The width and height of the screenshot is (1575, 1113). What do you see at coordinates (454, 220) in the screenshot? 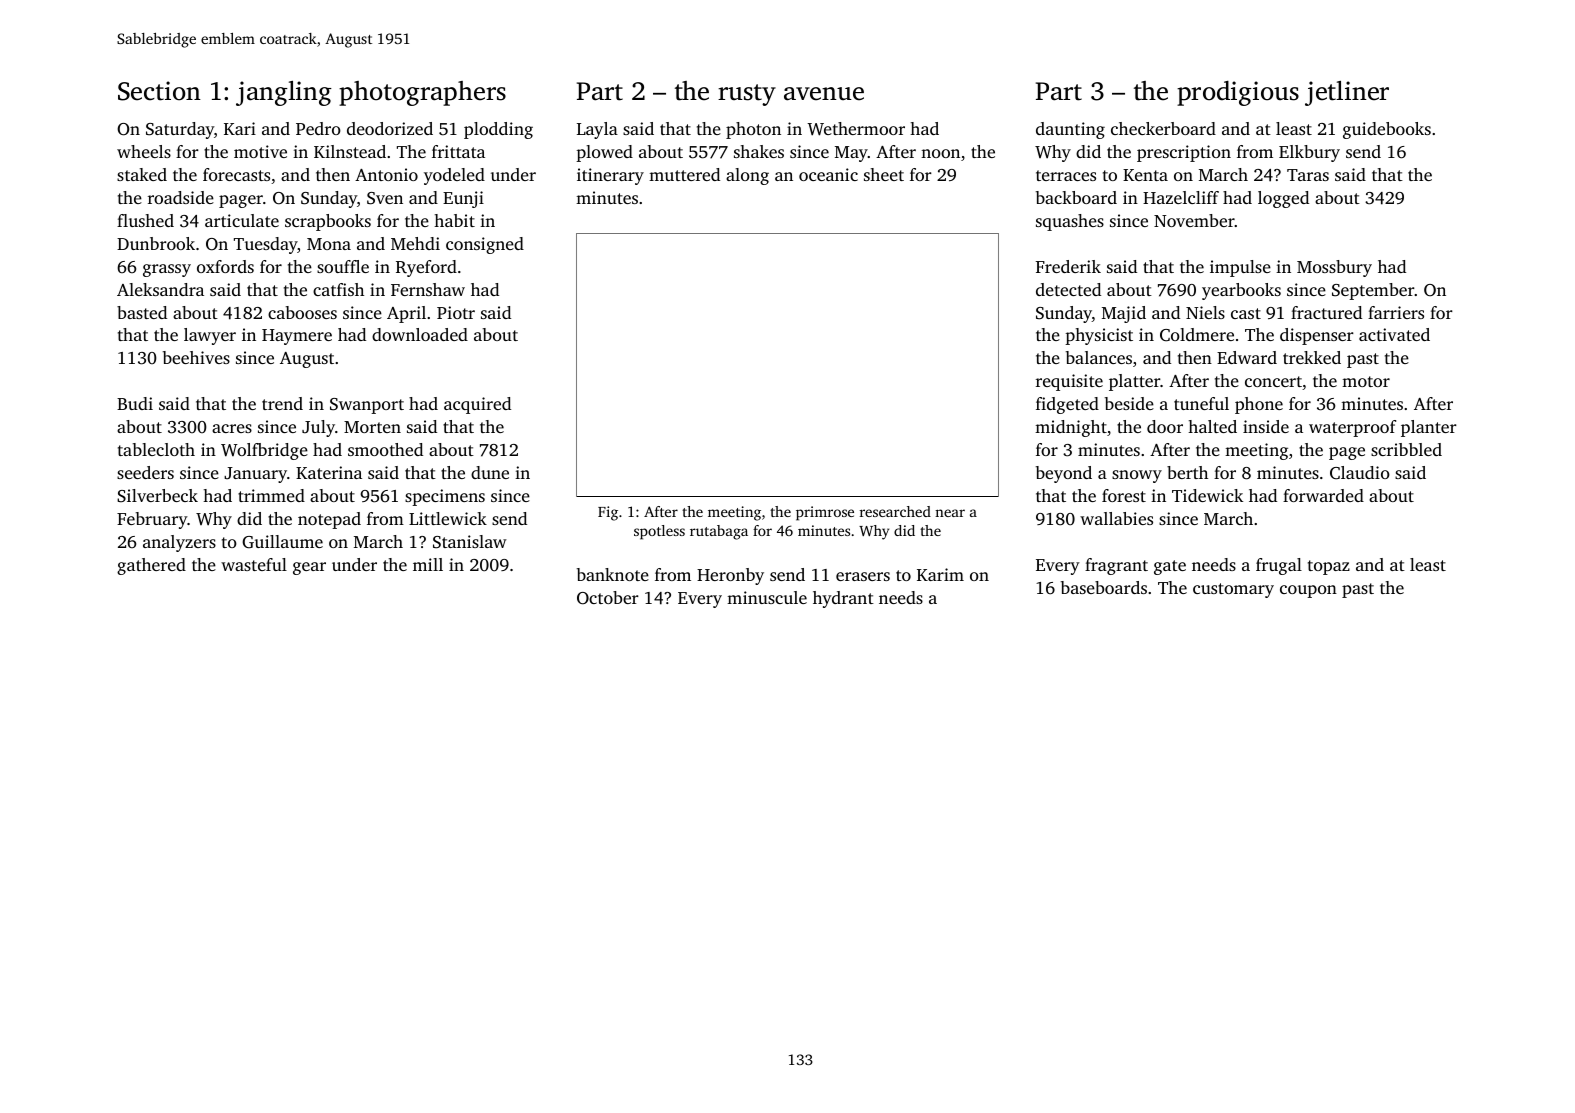
I see `habit` at bounding box center [454, 220].
